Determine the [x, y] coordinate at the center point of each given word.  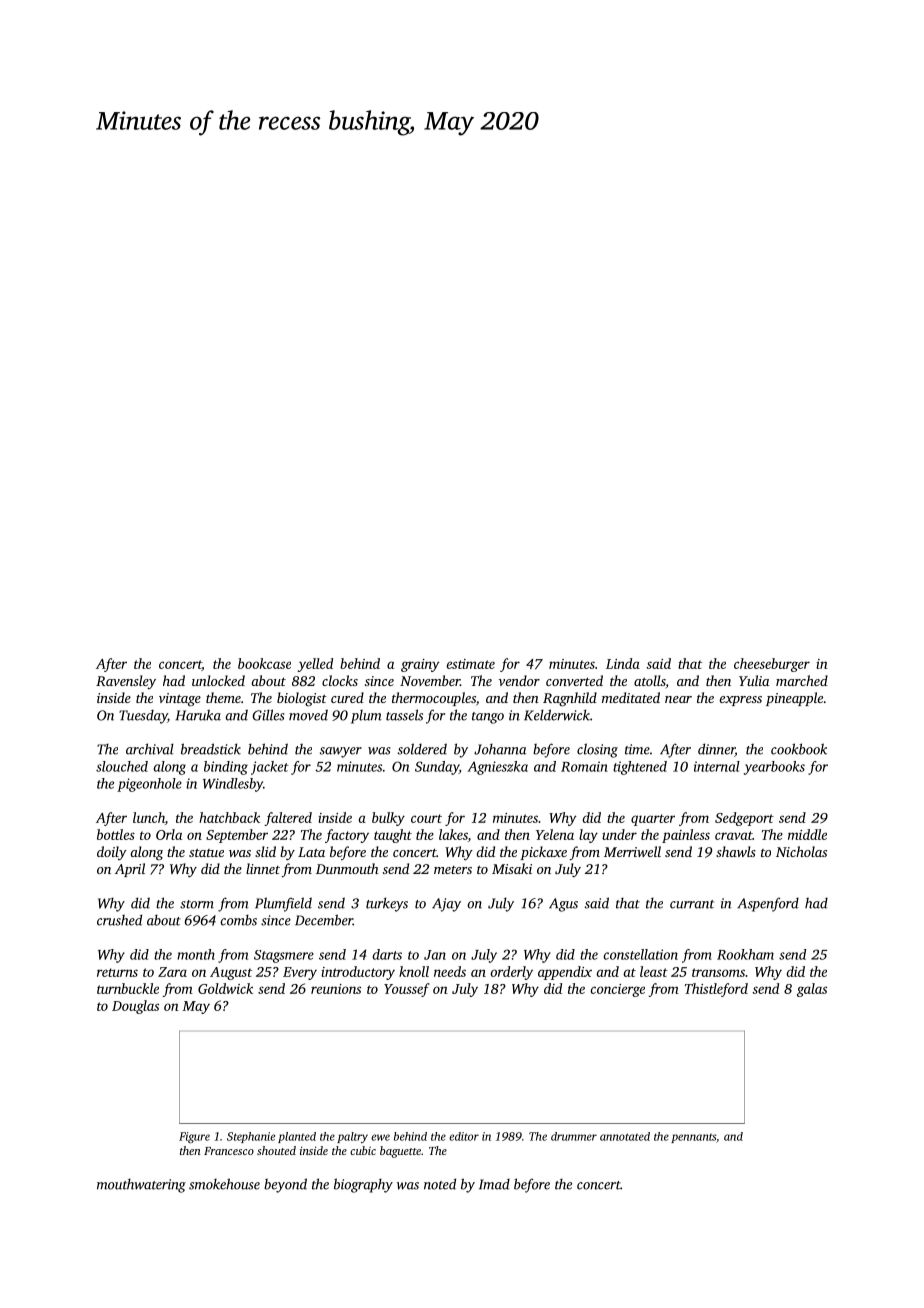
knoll [414, 971]
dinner [716, 750]
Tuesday [143, 717]
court [426, 818]
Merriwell [632, 851]
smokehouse [224, 1184]
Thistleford [716, 990]
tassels [404, 715]
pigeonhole [149, 785]
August [231, 973]
